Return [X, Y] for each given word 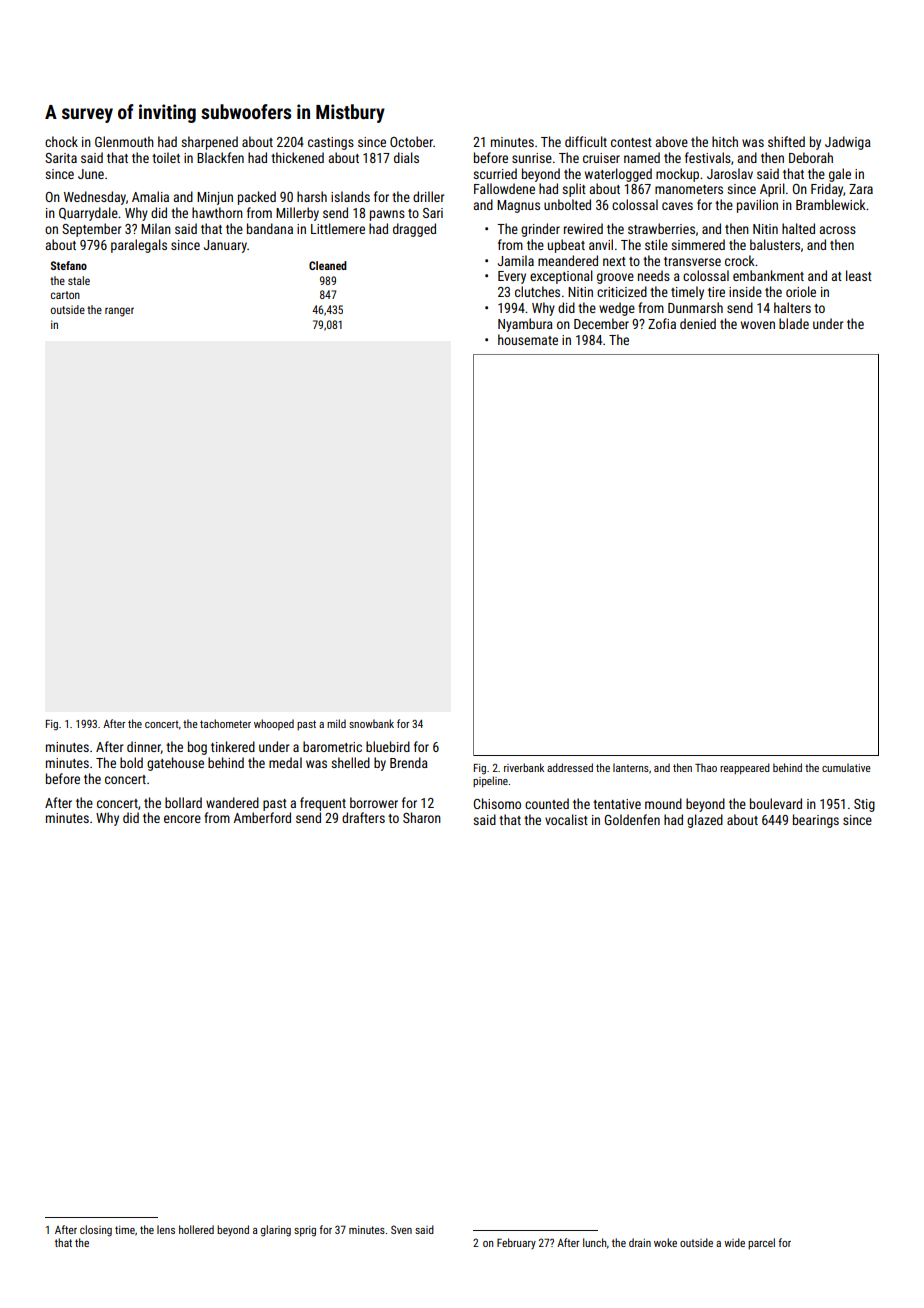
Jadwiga [848, 143]
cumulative [846, 767]
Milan [156, 228]
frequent [323, 804]
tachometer [225, 723]
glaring [276, 1231]
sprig [305, 1231]
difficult [586, 141]
